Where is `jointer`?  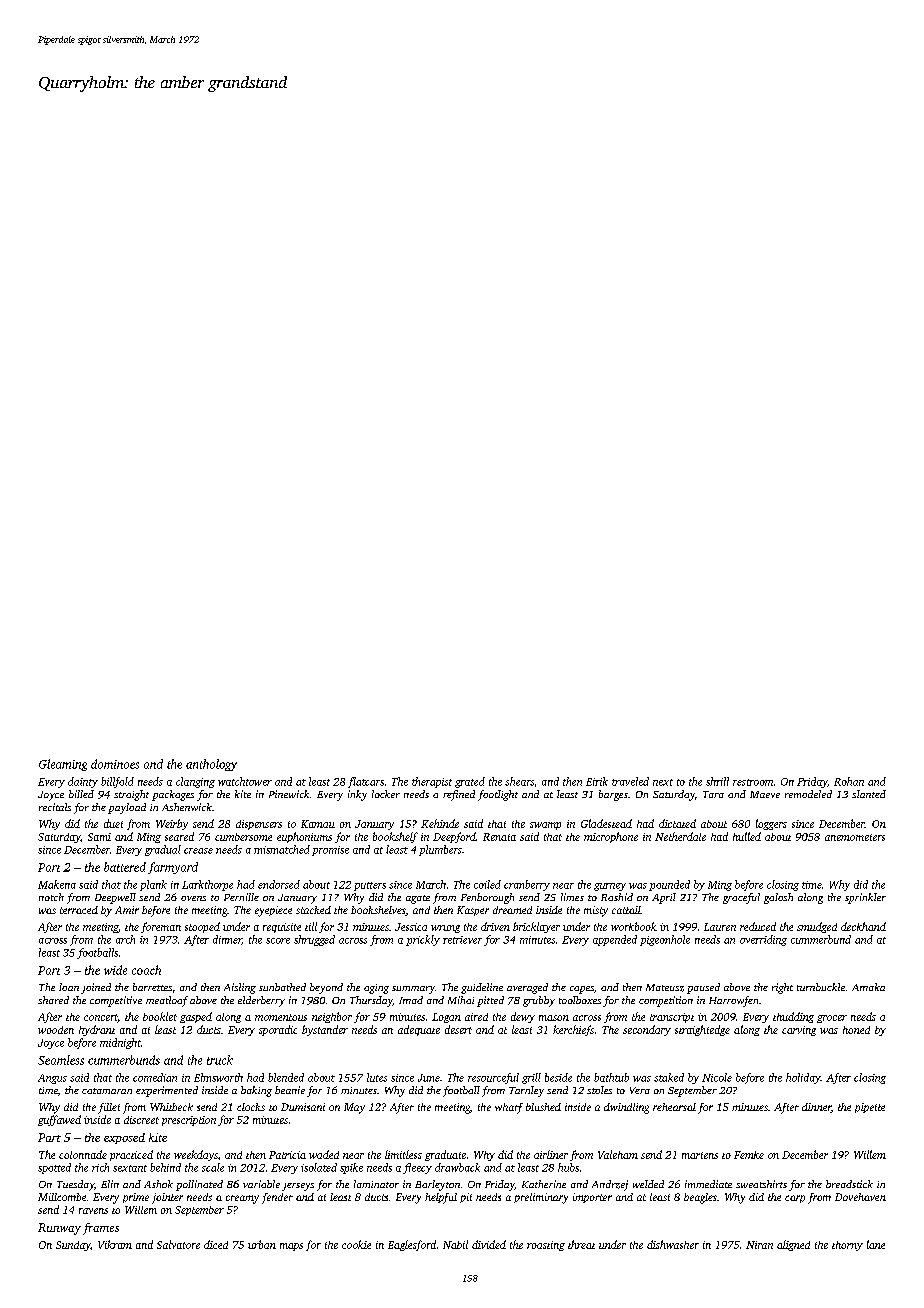 jointer is located at coordinates (167, 1198).
